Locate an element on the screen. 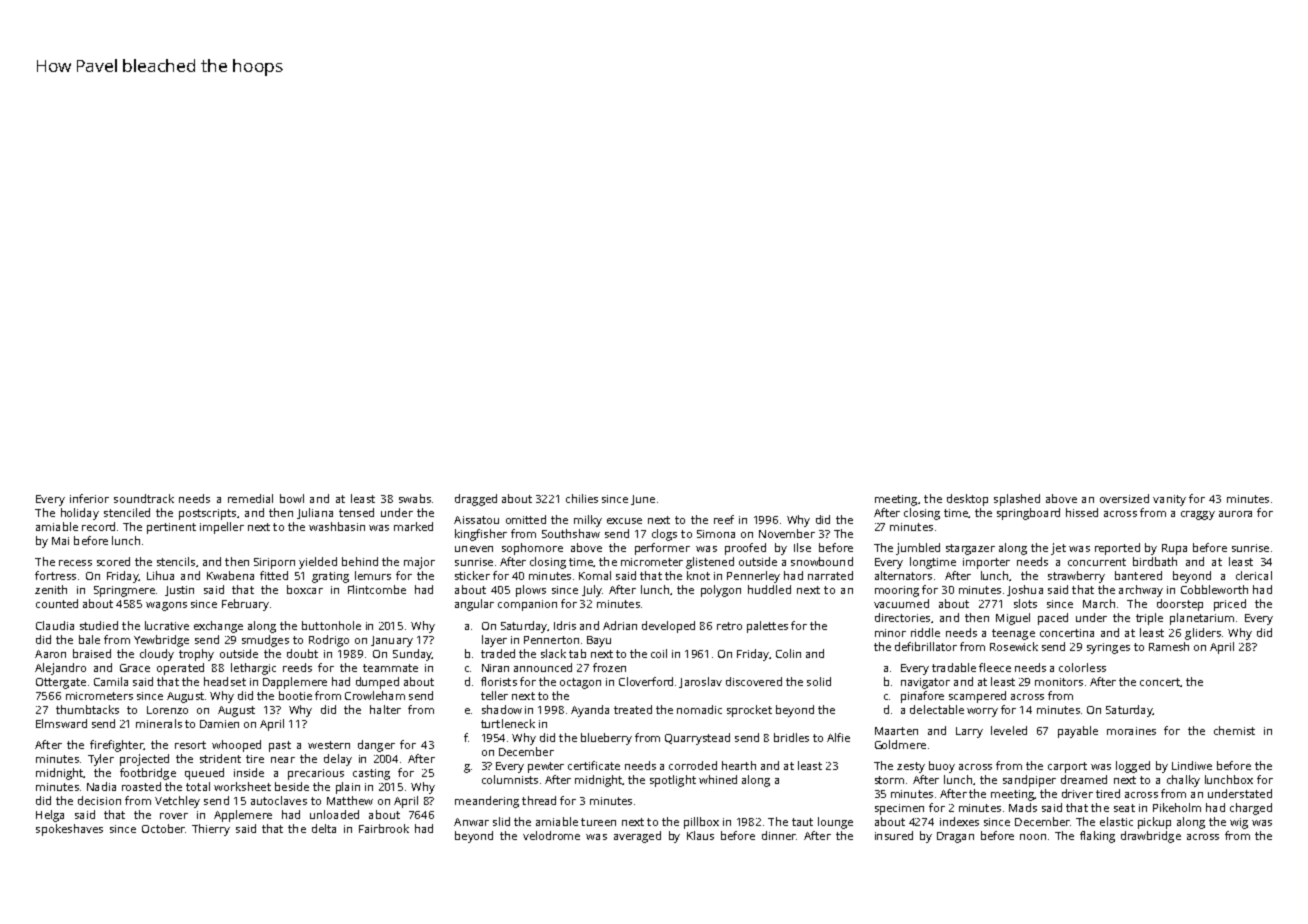 The image size is (1308, 924). drawbridge is located at coordinates (1151, 837).
